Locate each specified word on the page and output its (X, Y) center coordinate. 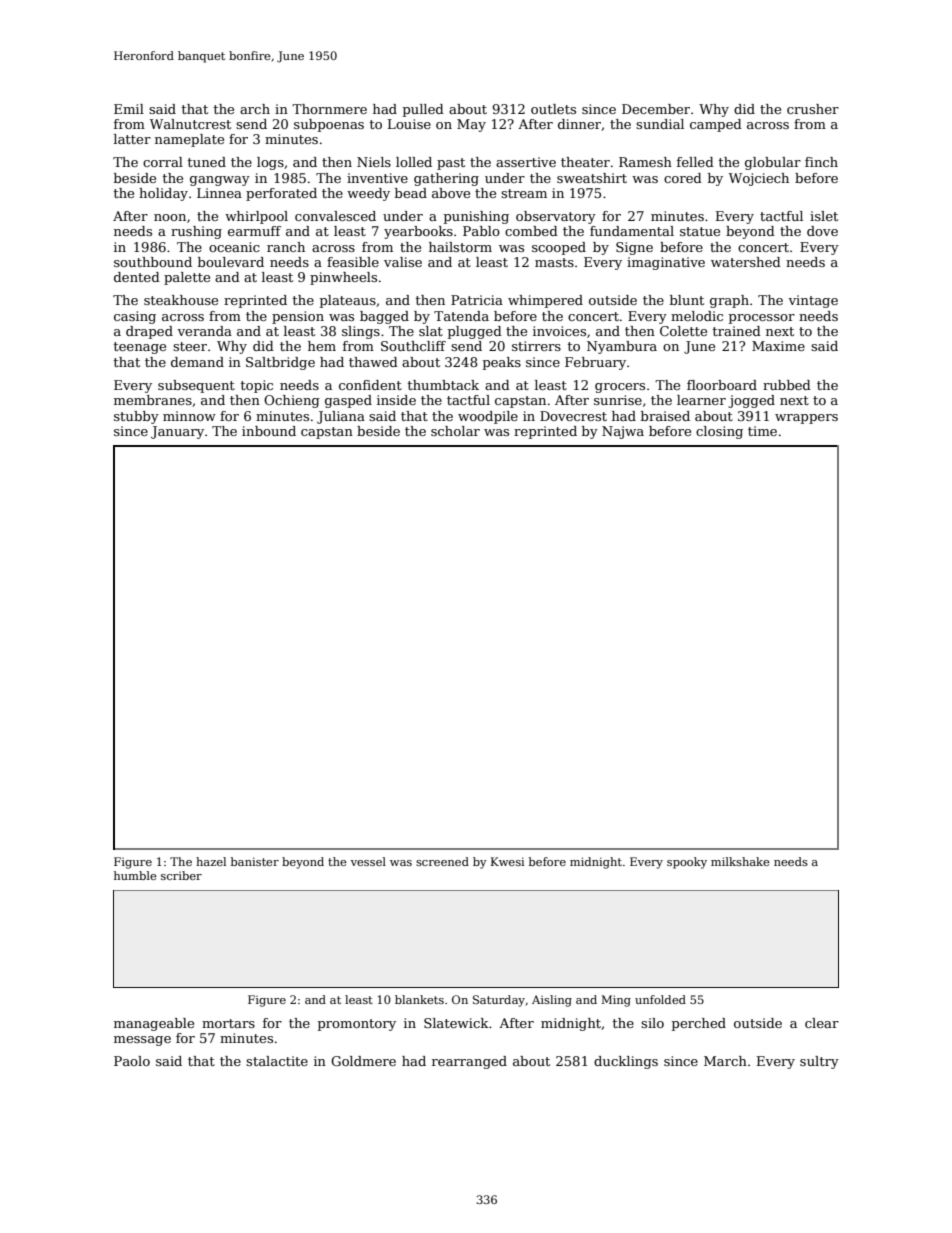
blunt (687, 300)
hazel (211, 861)
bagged (384, 317)
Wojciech (759, 179)
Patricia (477, 300)
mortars (228, 1023)
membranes (153, 400)
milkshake (740, 861)
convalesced (335, 216)
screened (442, 861)
